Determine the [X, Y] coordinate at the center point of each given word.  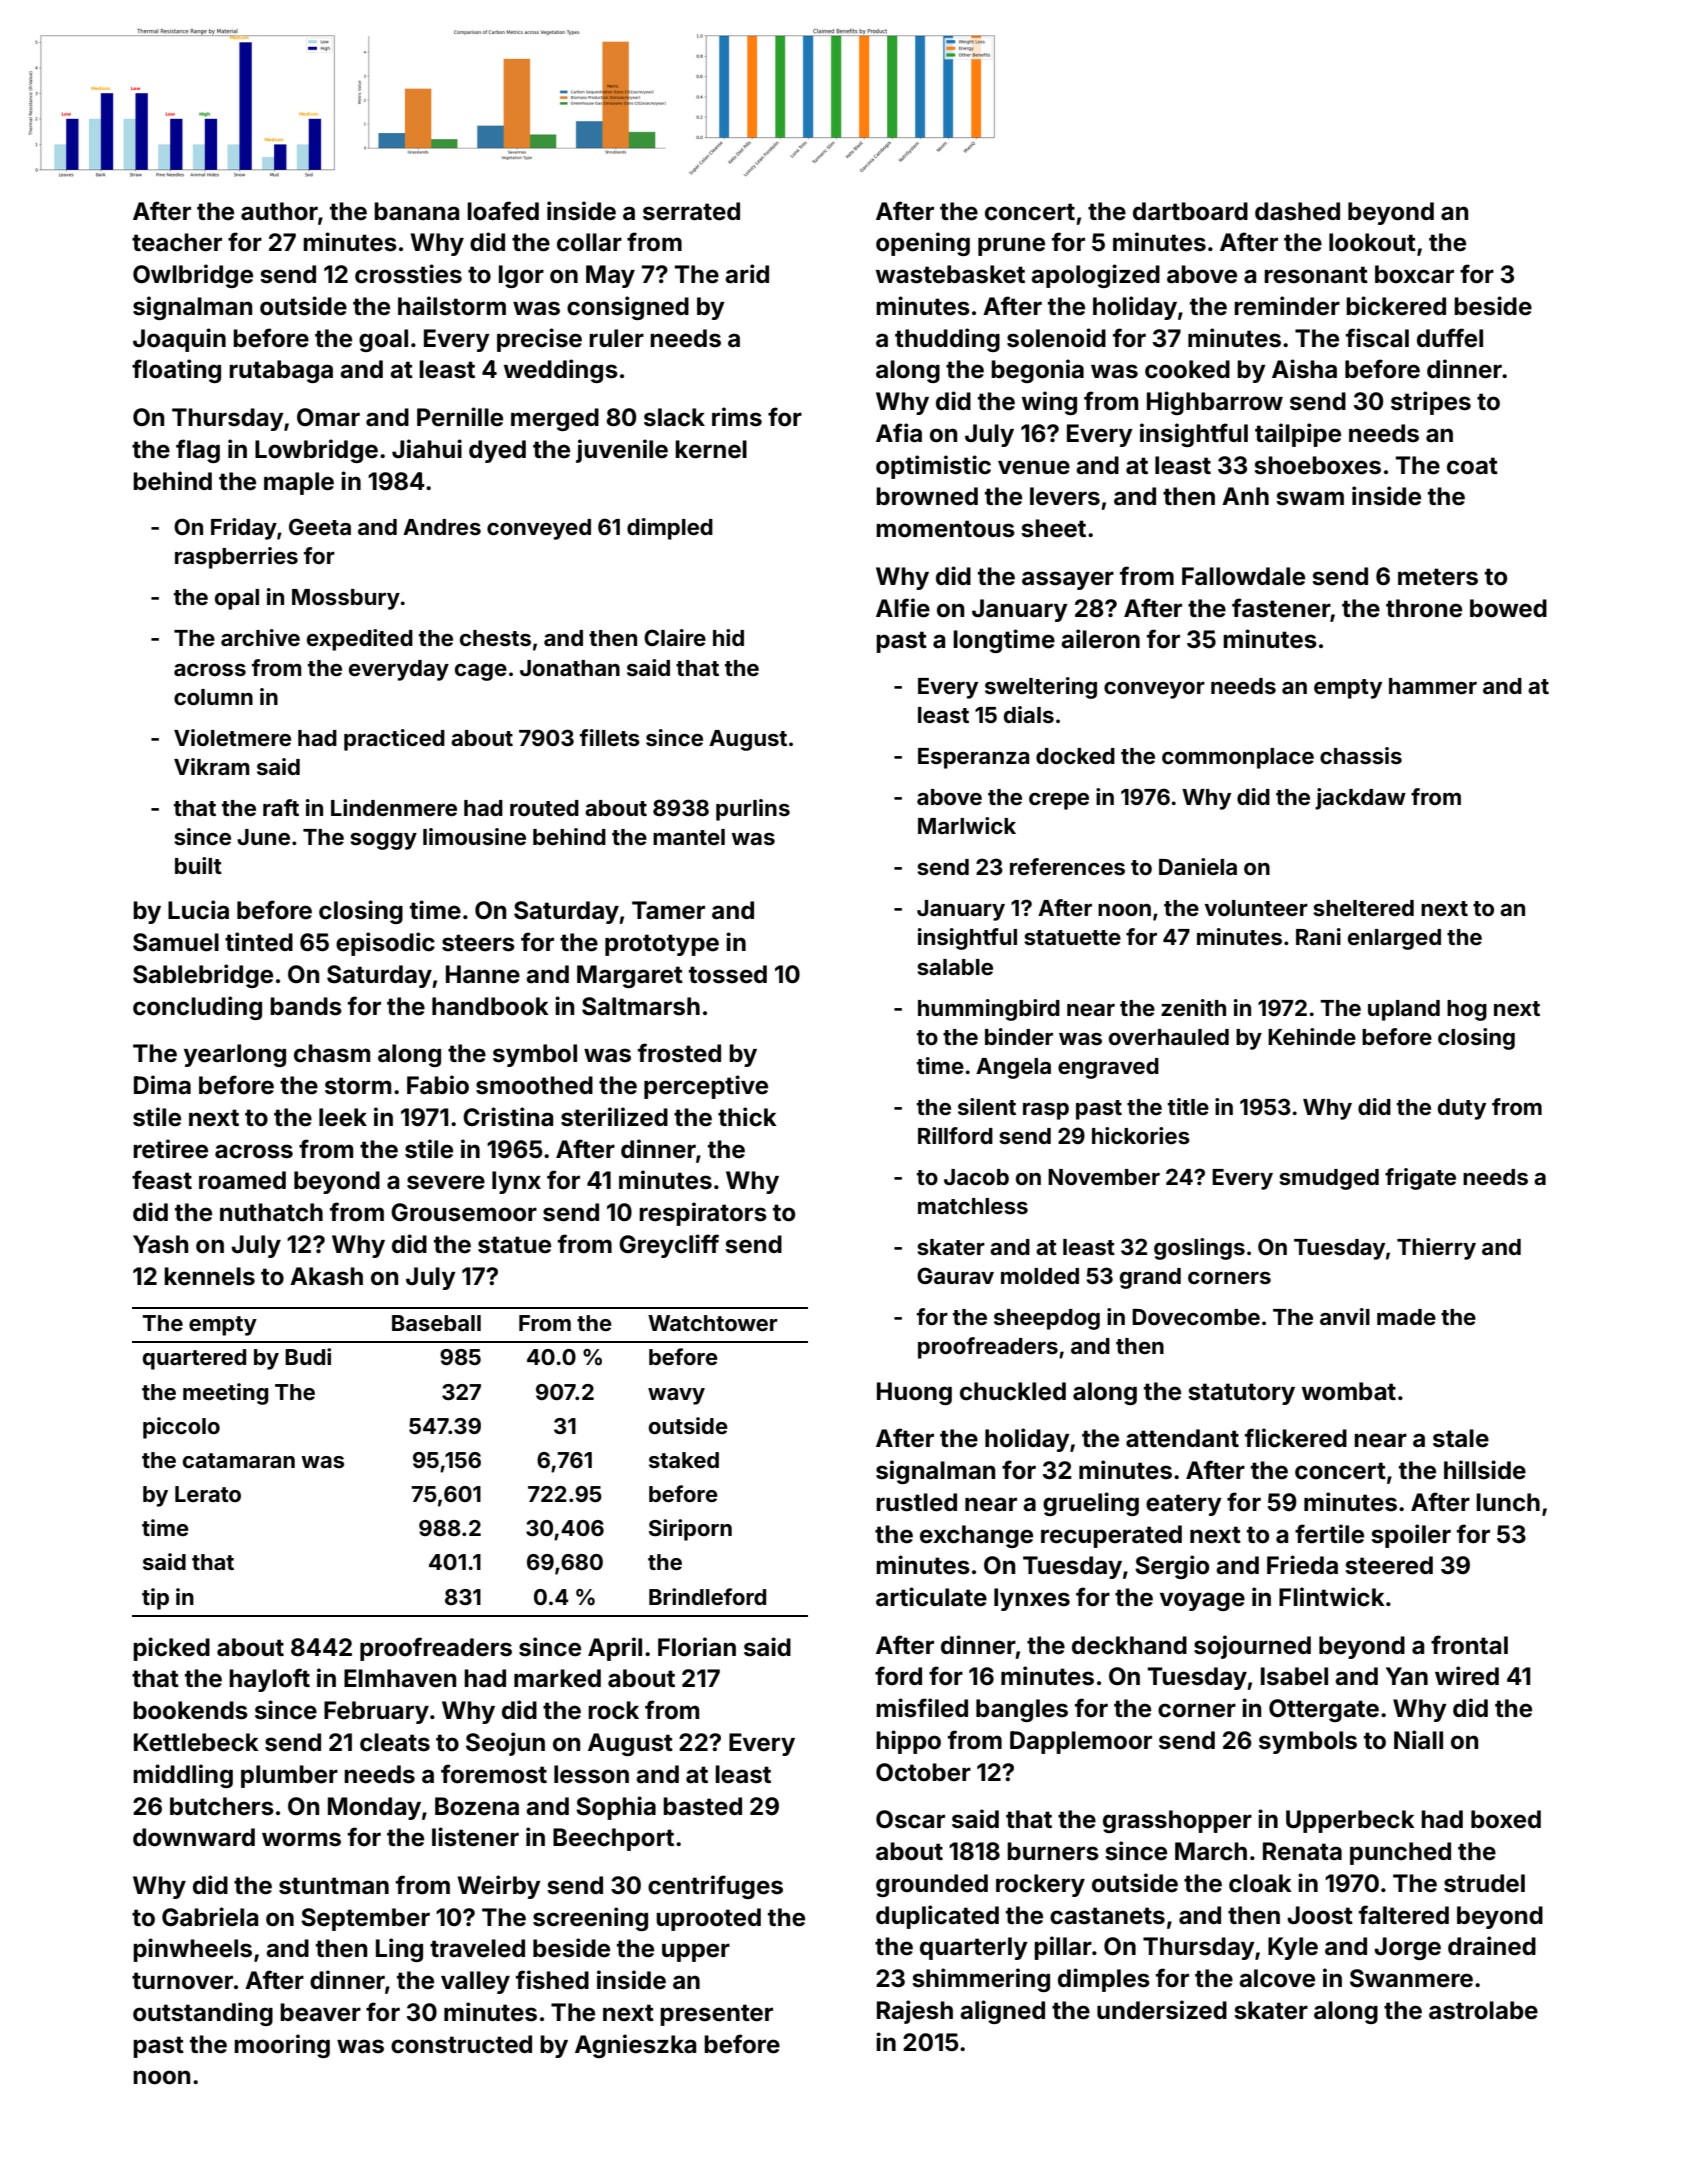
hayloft [269, 1680]
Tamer [668, 910]
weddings [561, 371]
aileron [1100, 639]
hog [1467, 1010]
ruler [616, 338]
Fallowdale [1243, 576]
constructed [461, 2044]
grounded [932, 1885]
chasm [332, 1053]
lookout [1372, 242]
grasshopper [1177, 1821]
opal [237, 599]
